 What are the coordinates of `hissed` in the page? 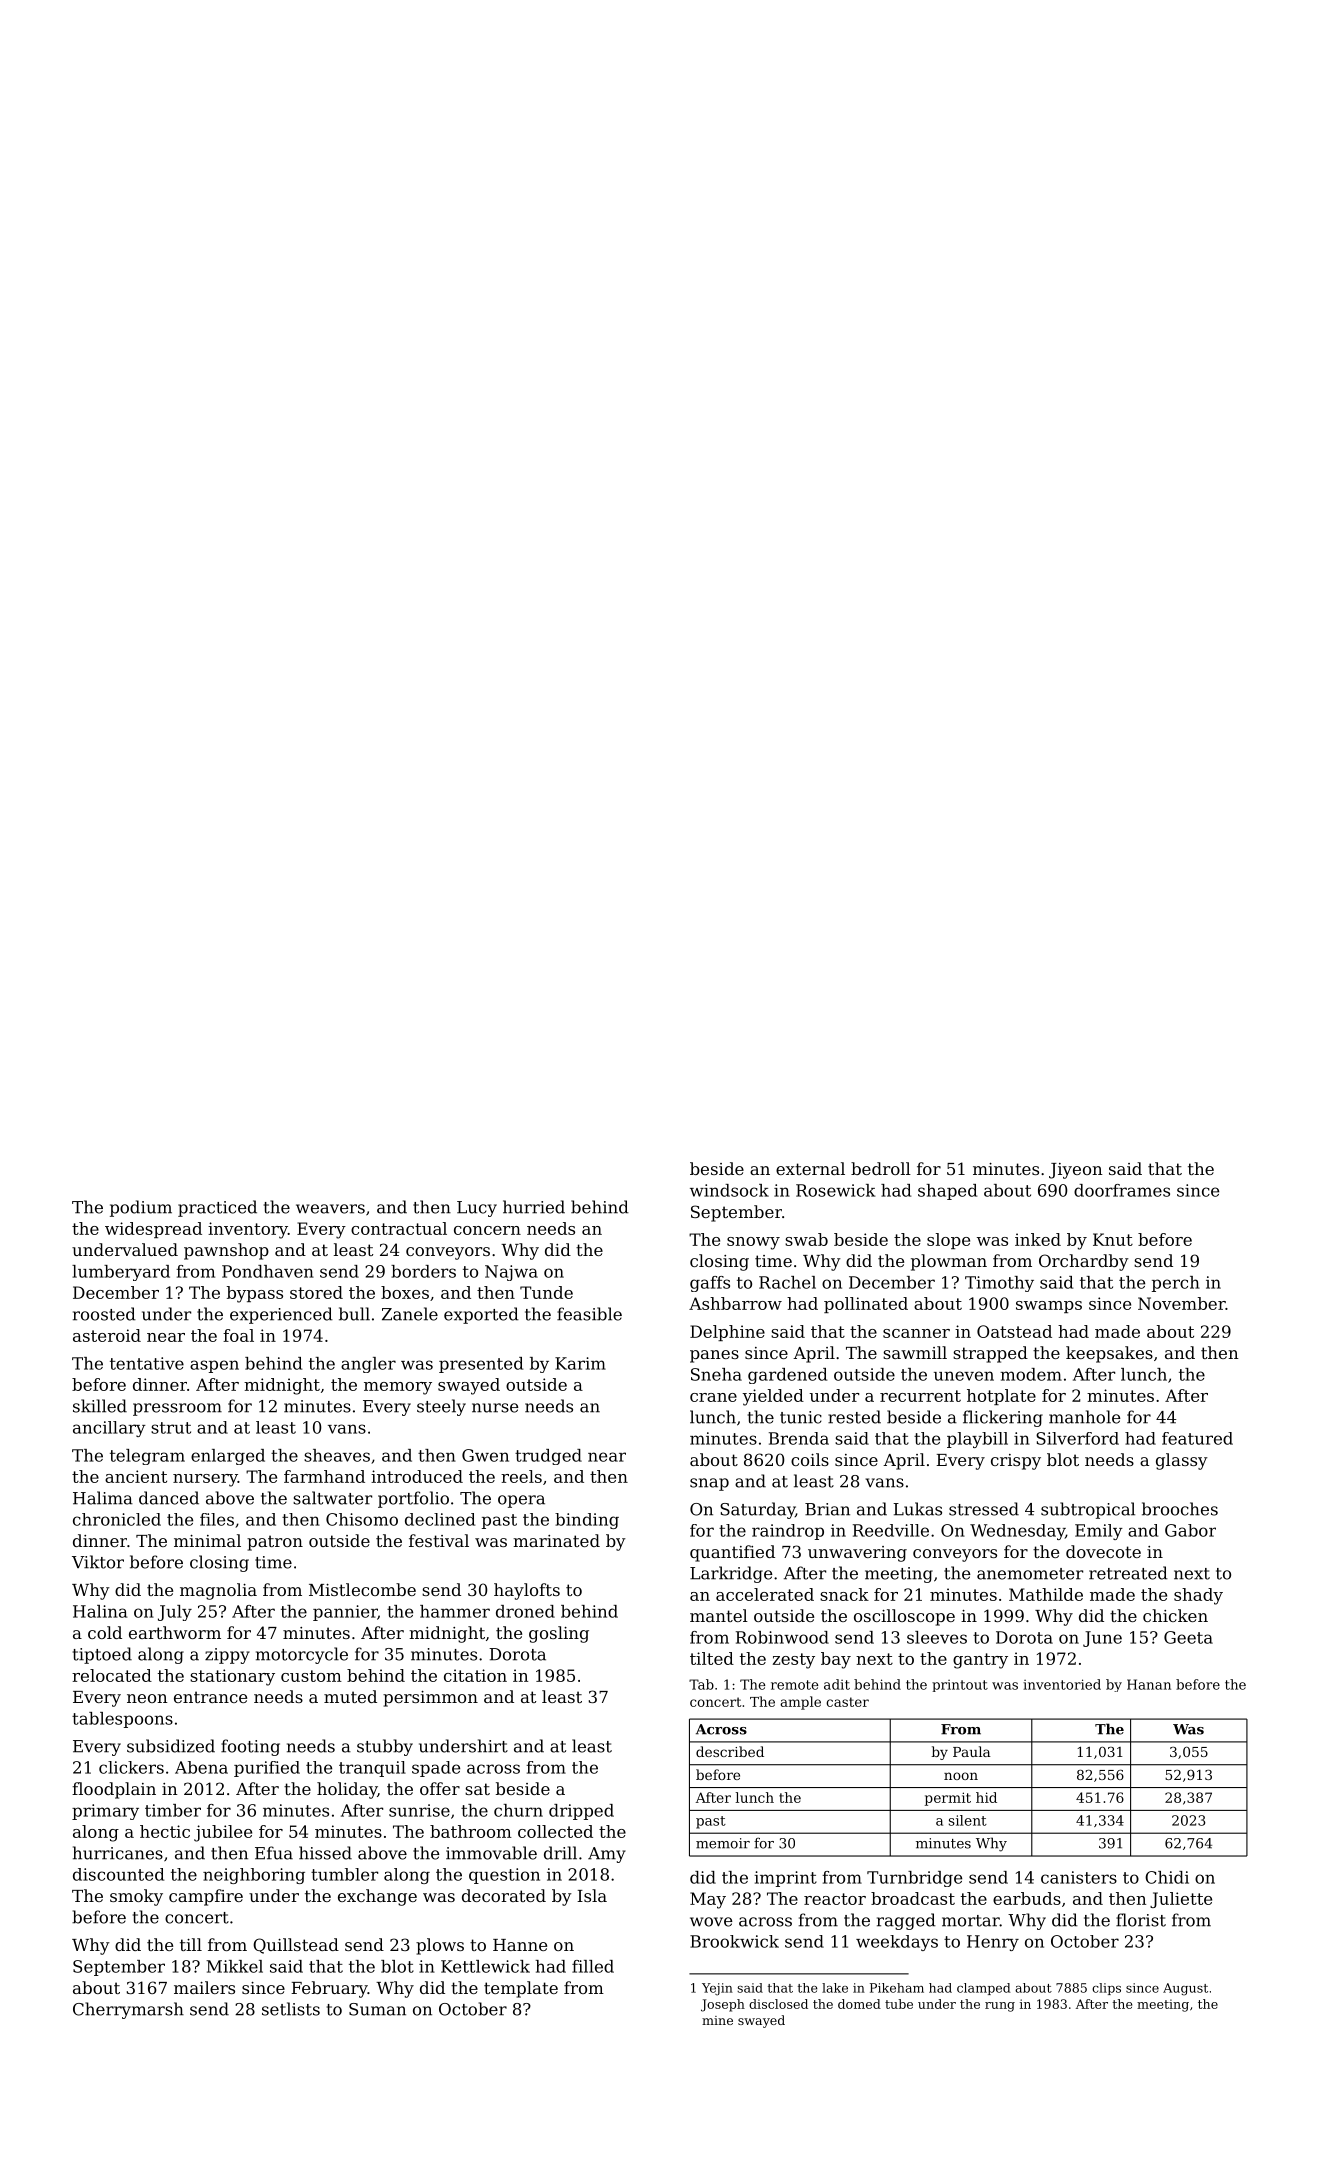 It's located at (325, 1853).
